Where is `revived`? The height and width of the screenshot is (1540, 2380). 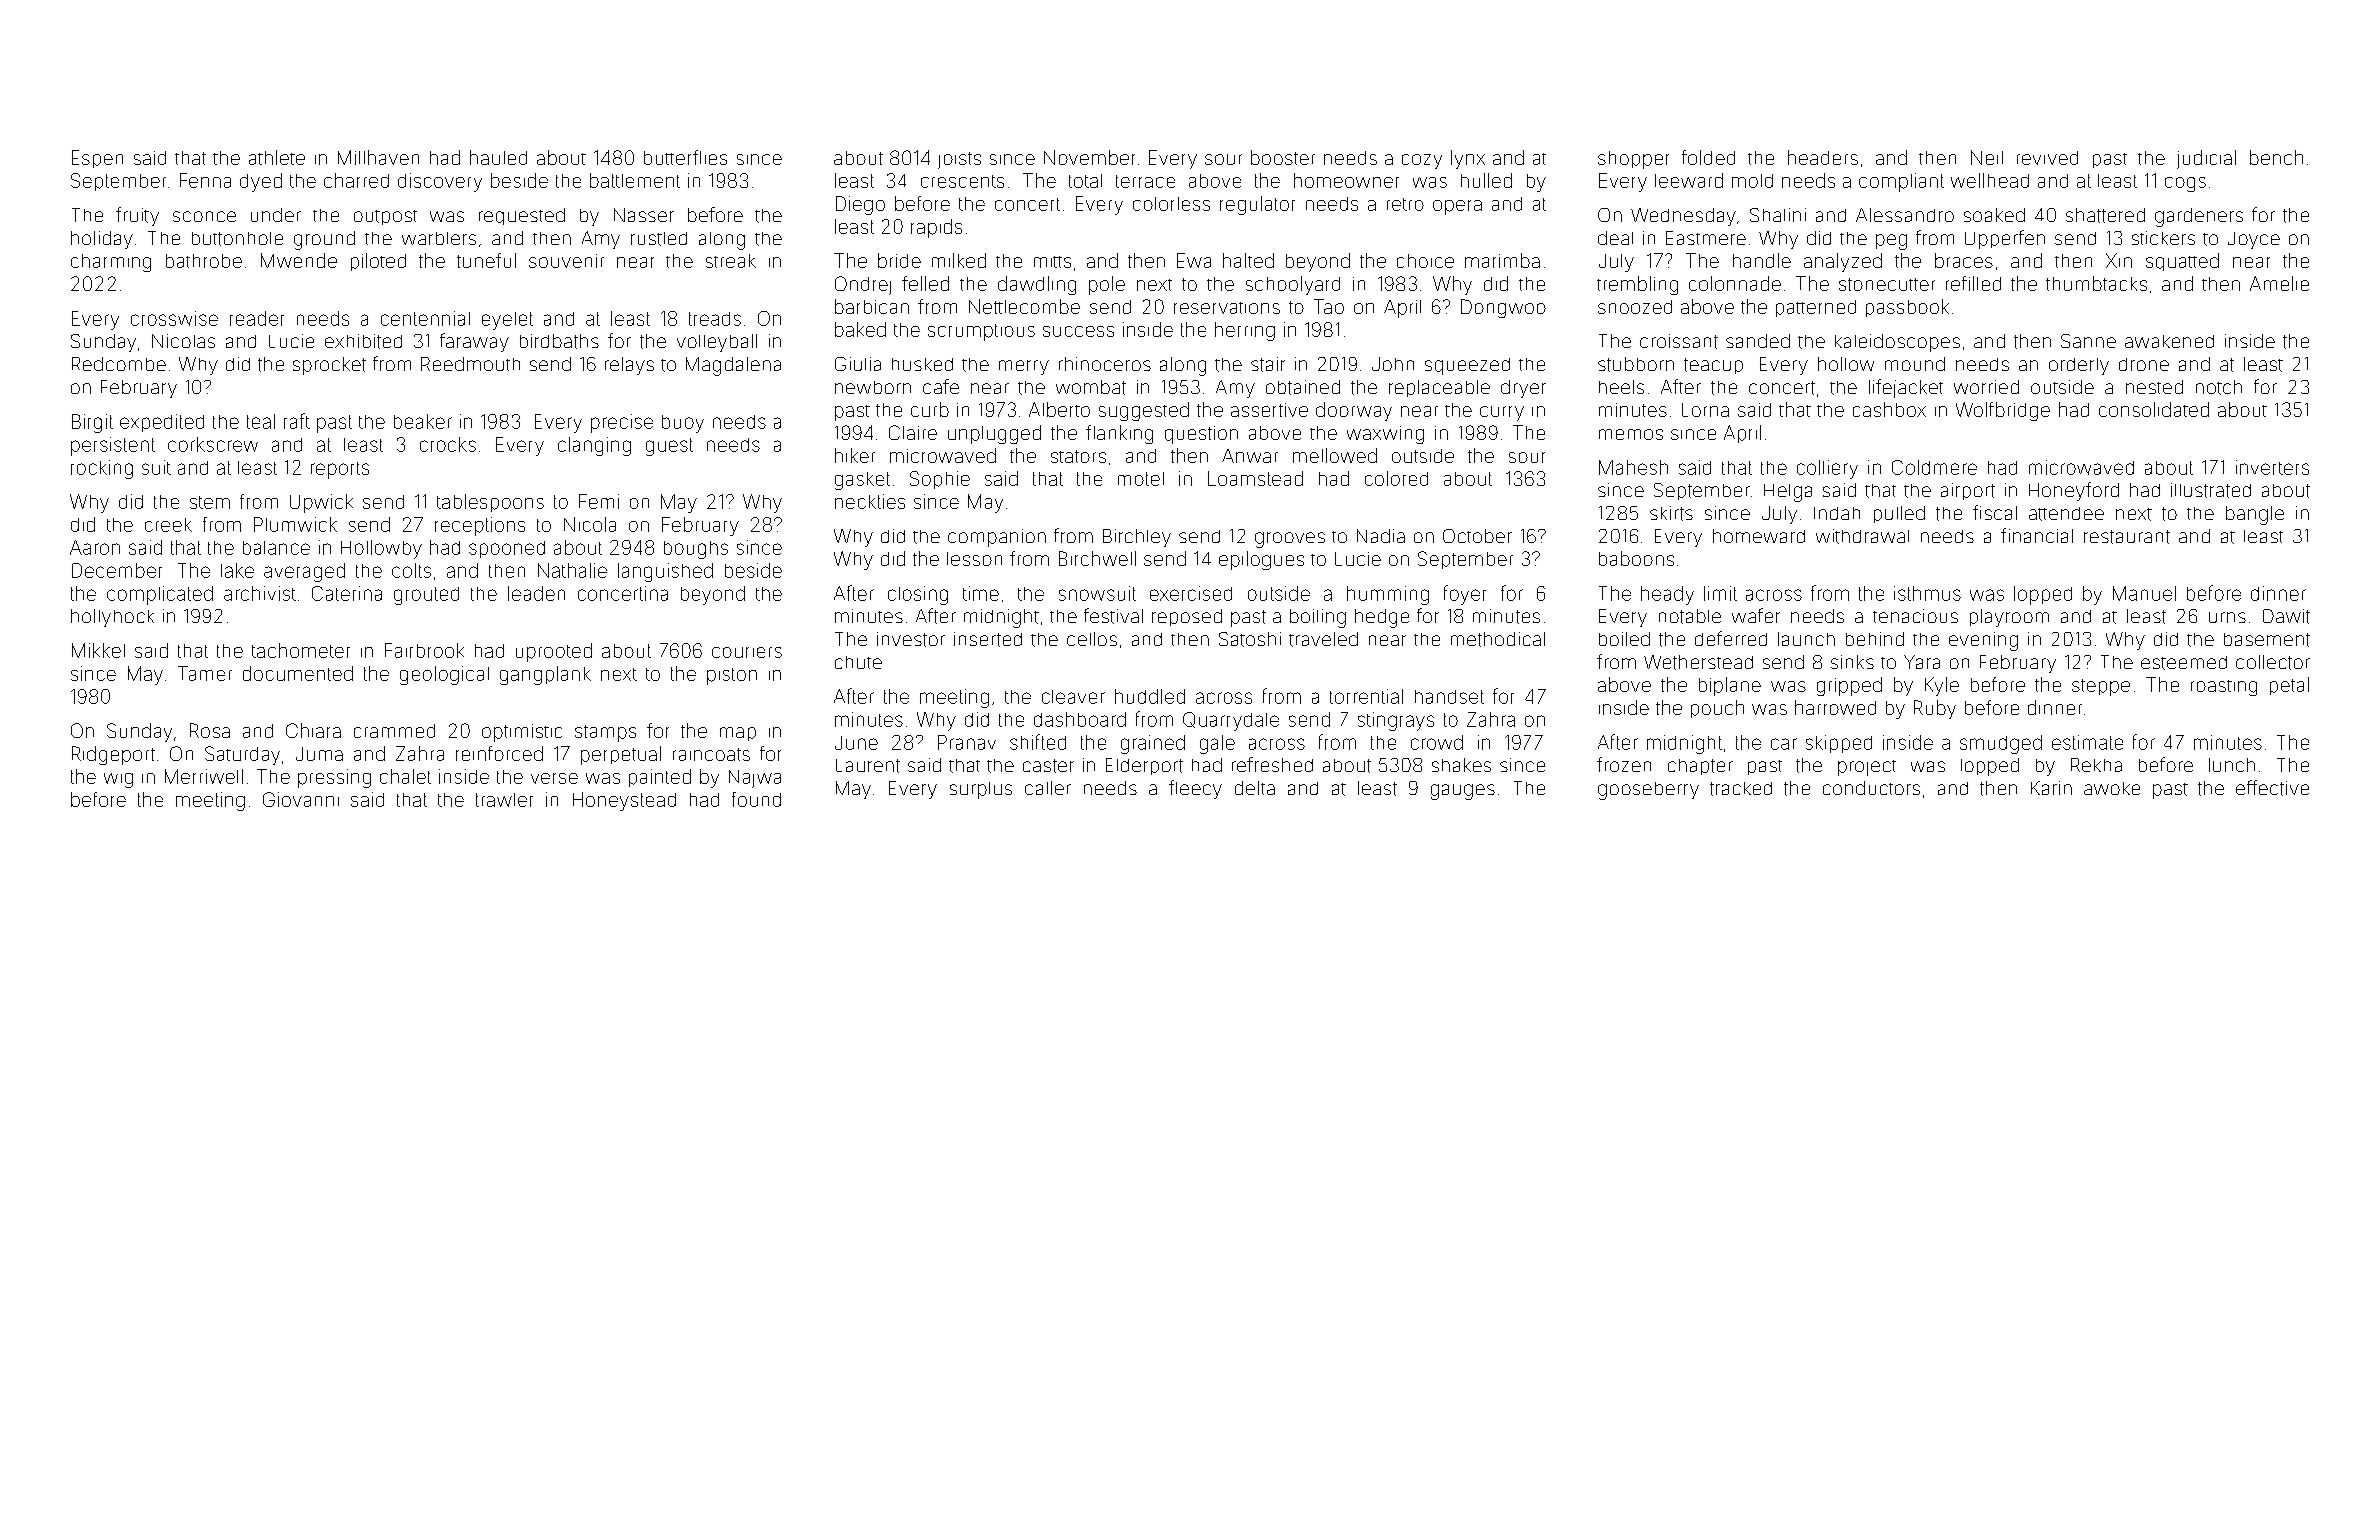
revived is located at coordinates (2047, 158).
